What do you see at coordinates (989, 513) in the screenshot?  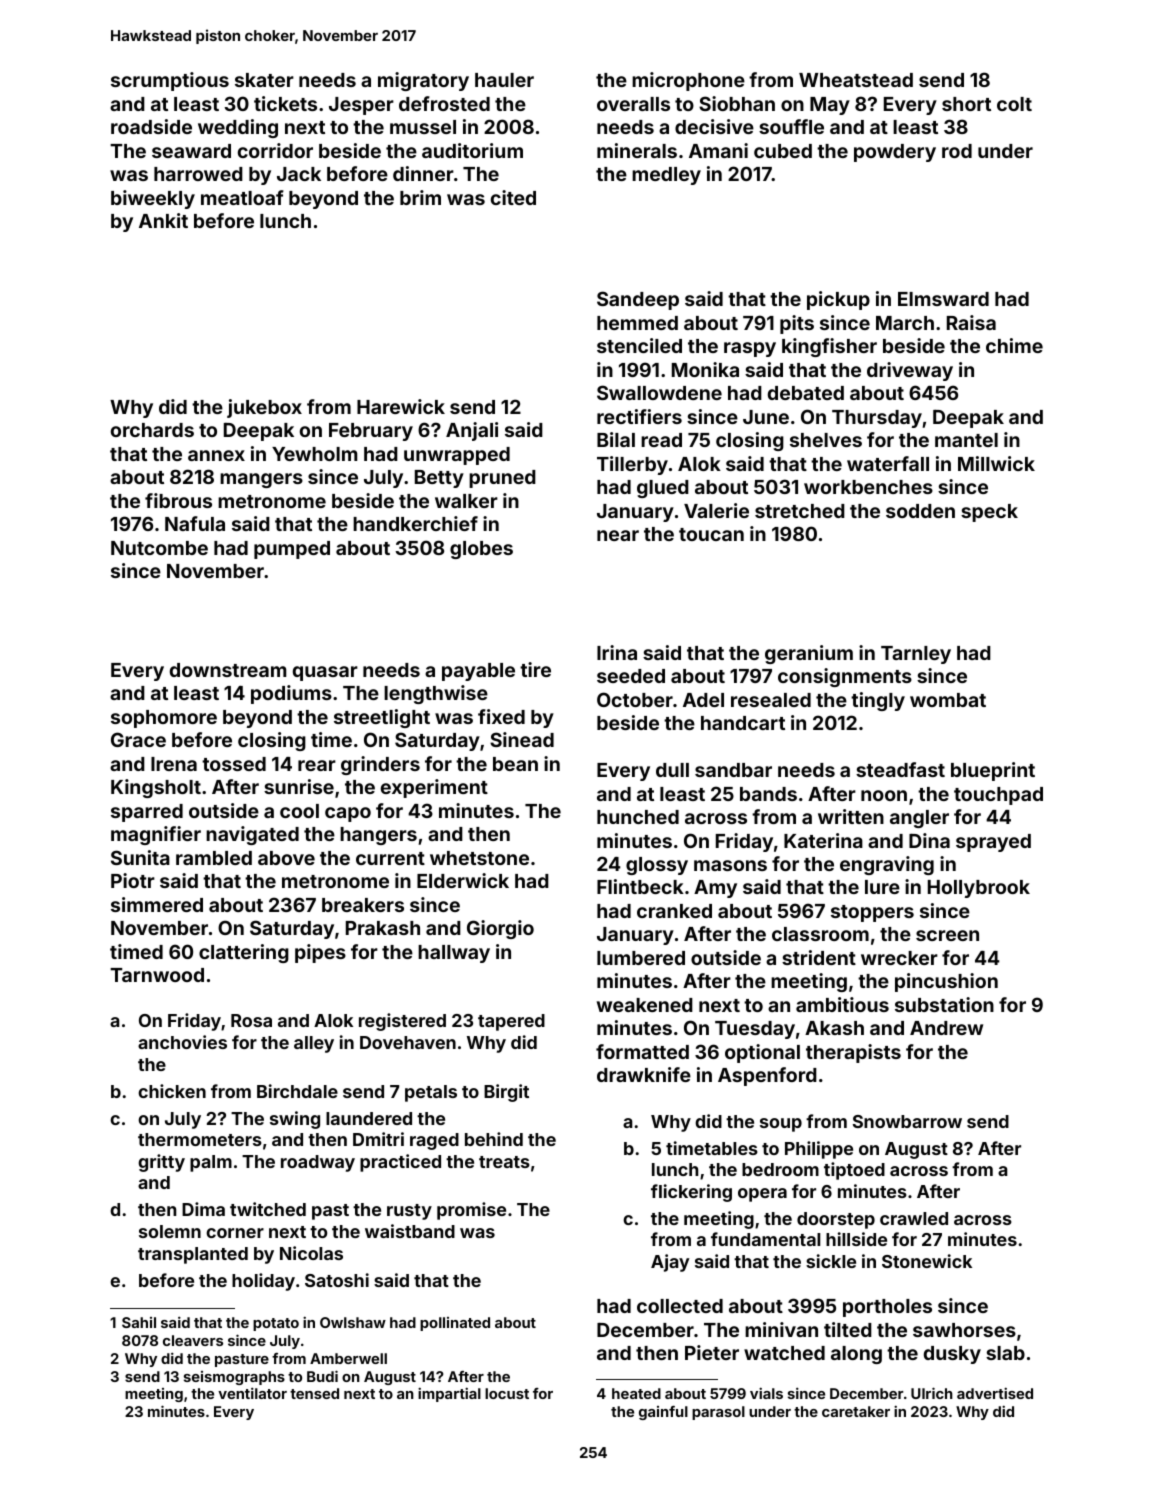 I see `speck` at bounding box center [989, 513].
